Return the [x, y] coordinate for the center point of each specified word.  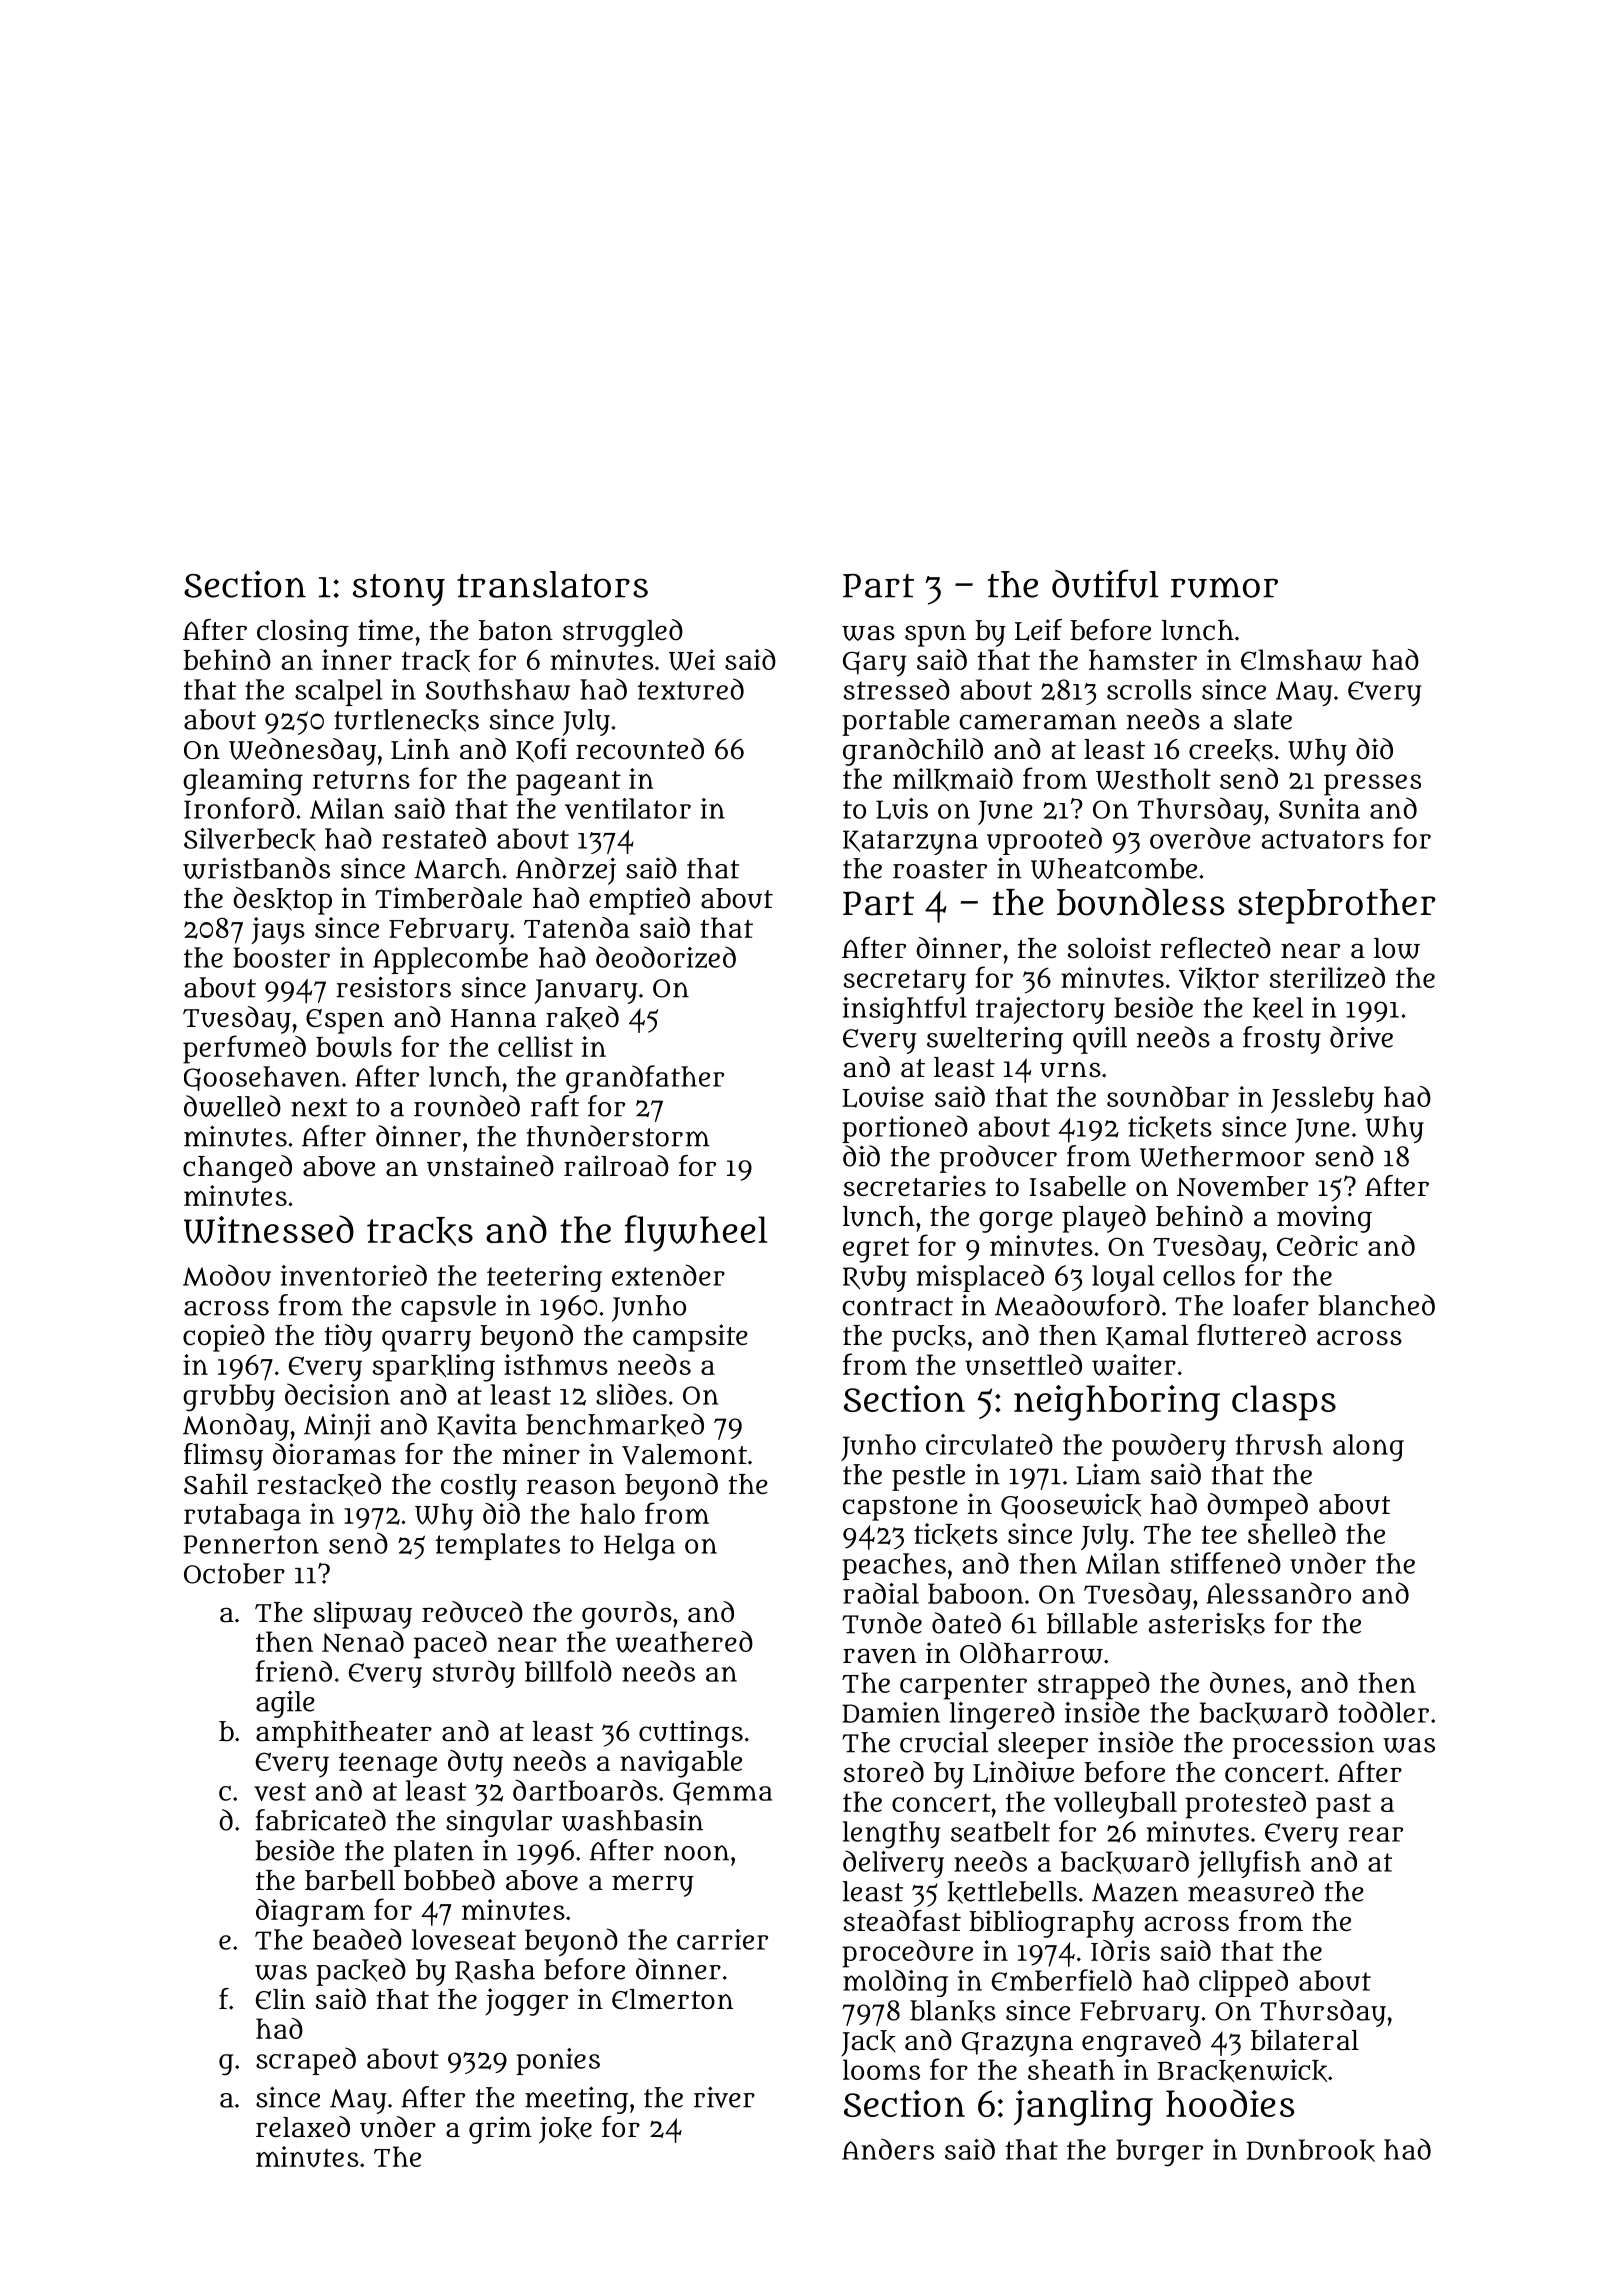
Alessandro [1279, 1593]
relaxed [303, 2127]
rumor [1224, 587]
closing [303, 633]
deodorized [666, 957]
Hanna [493, 1018]
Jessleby [1322, 1100]
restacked [319, 1485]
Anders [888, 2149]
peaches [894, 1566]
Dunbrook [1311, 2150]
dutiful [1105, 584]
